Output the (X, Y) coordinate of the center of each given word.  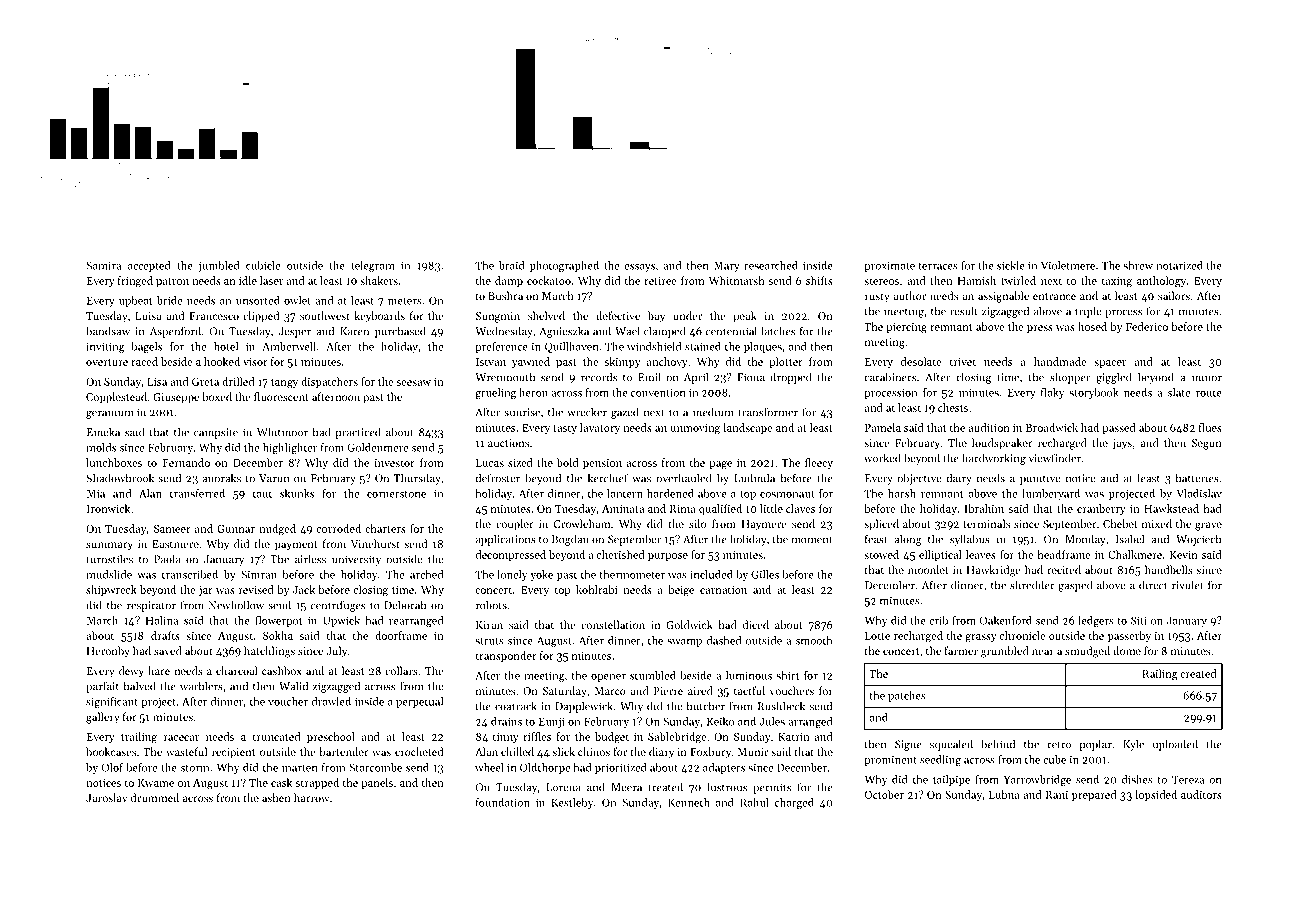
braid (512, 265)
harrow (311, 797)
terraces (938, 266)
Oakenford (1006, 620)
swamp (684, 643)
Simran (259, 575)
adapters (724, 768)
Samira (103, 265)
